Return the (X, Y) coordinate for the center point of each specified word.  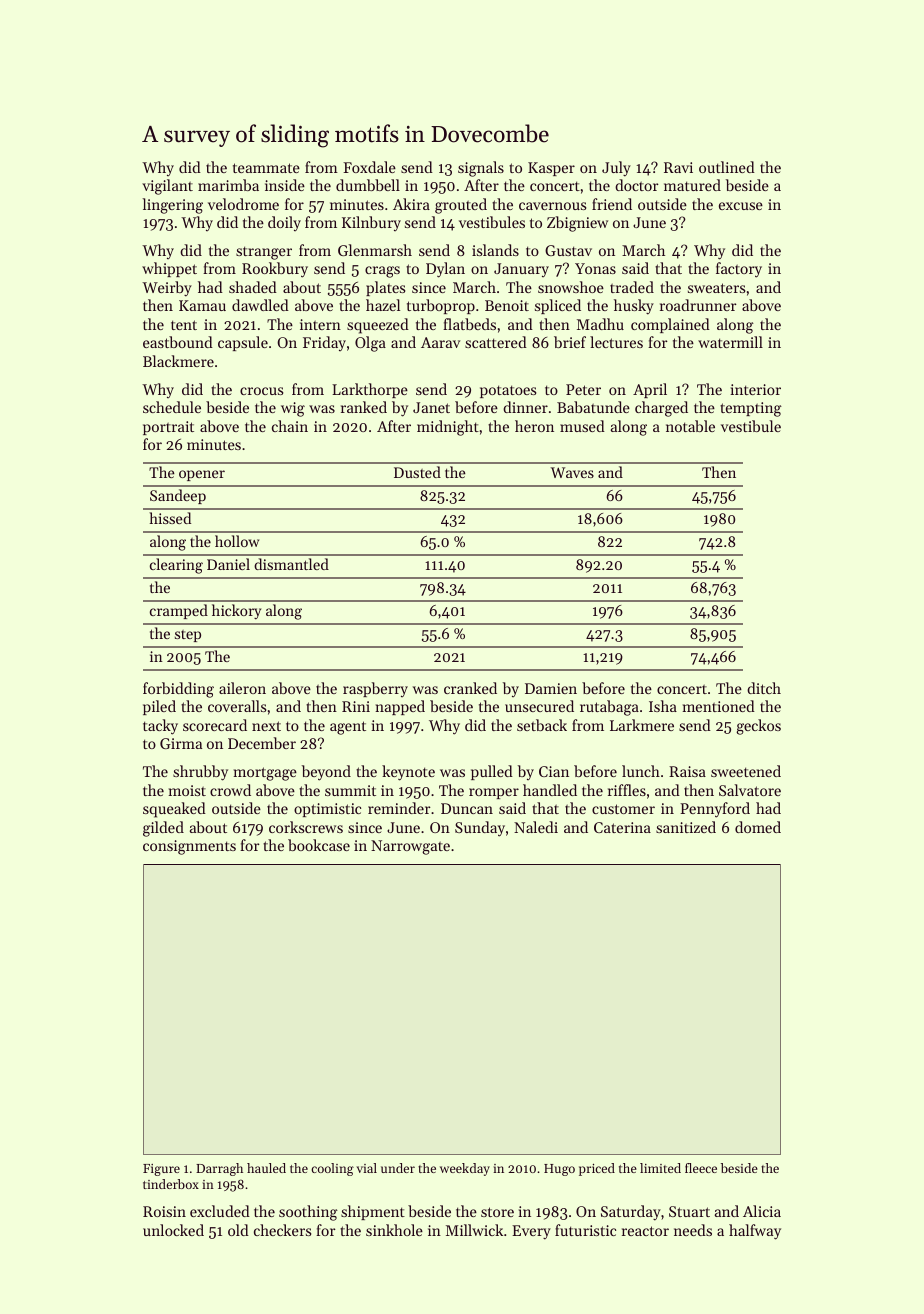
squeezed (378, 326)
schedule (172, 407)
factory (739, 270)
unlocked (173, 1230)
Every (531, 1232)
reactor (645, 1231)
